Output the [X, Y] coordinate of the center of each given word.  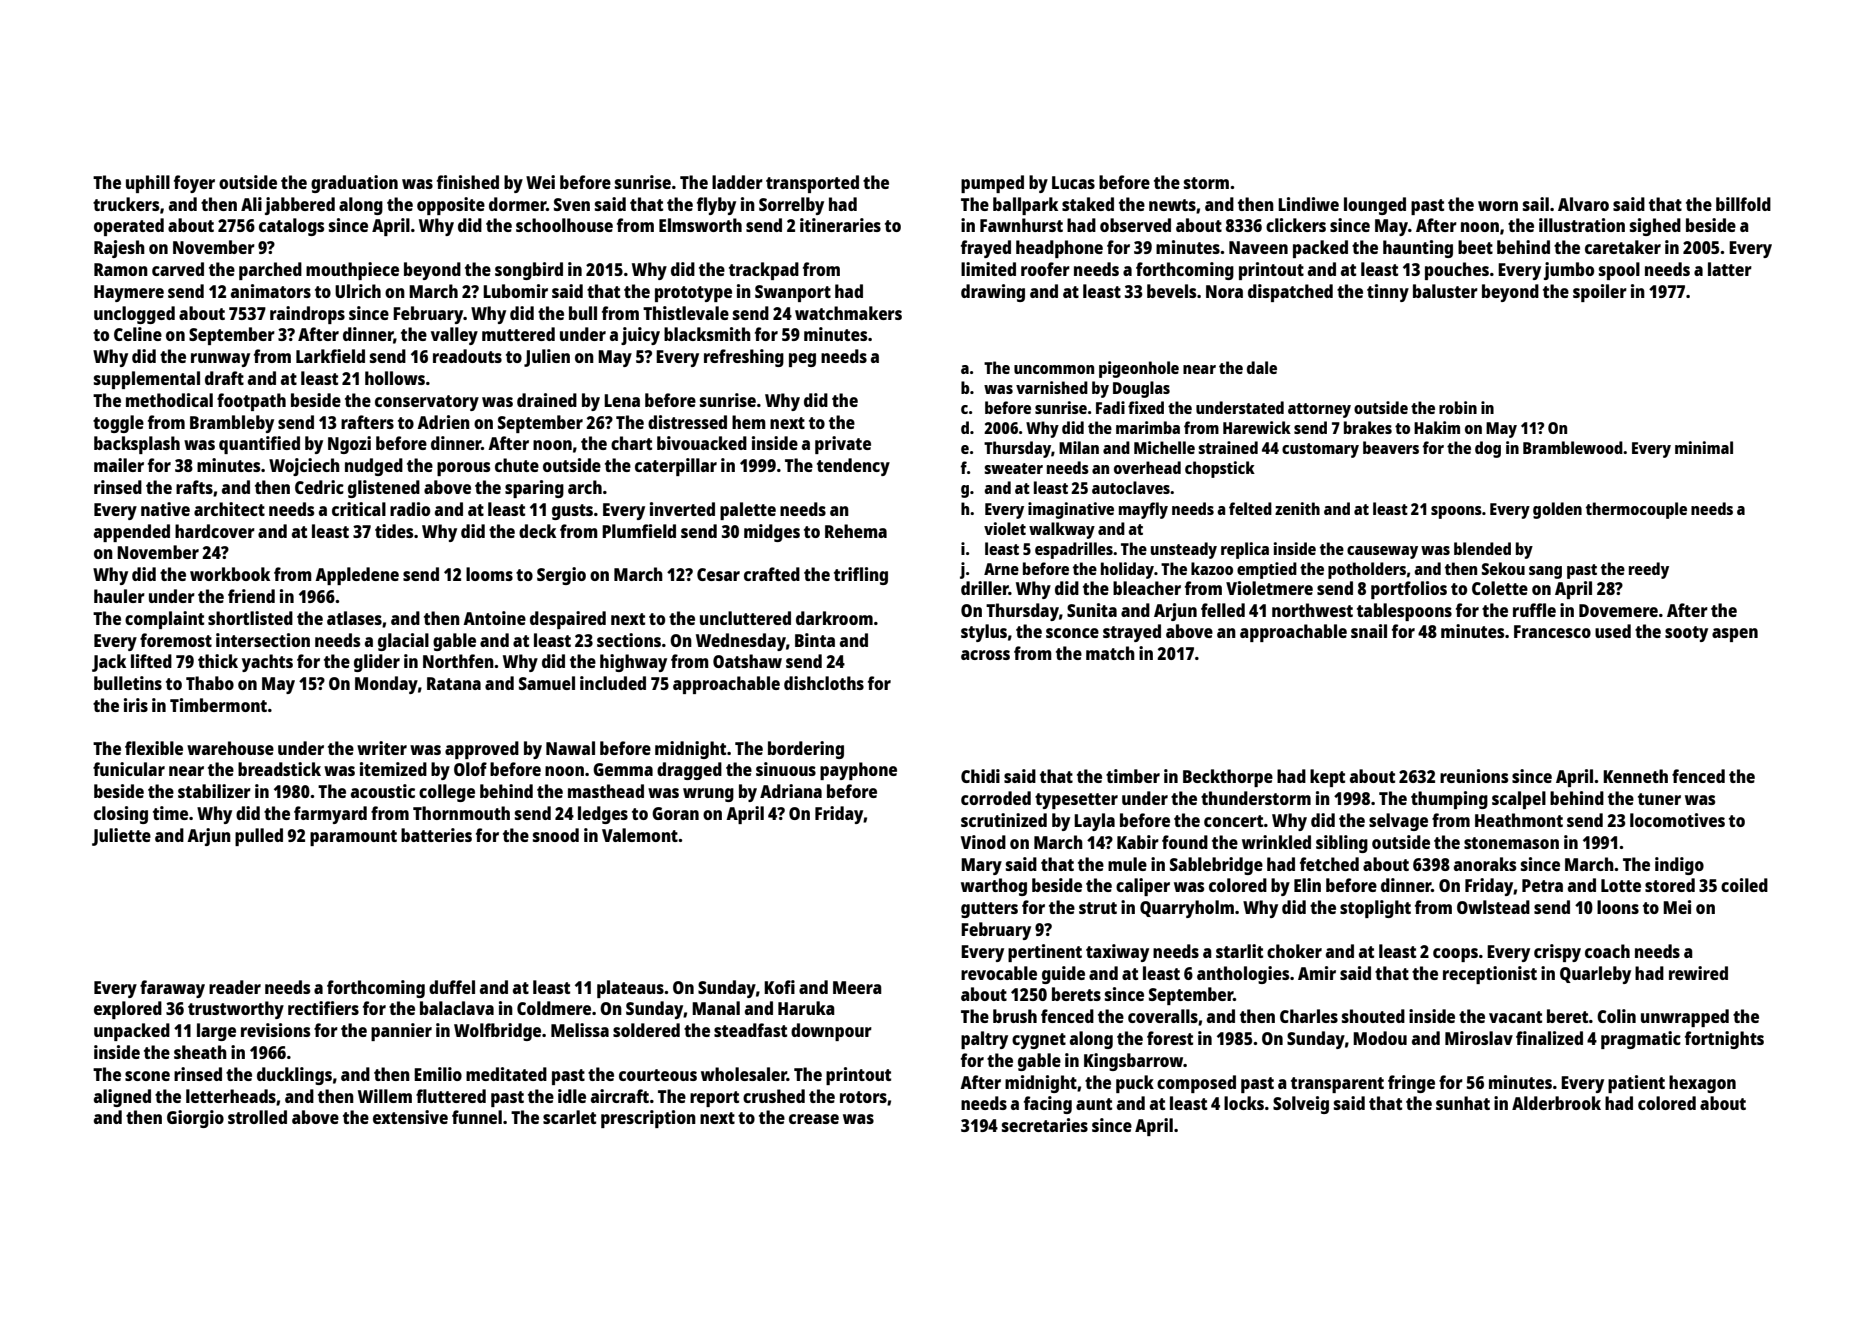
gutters [989, 910]
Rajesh [119, 249]
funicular [129, 769]
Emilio [438, 1074]
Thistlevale [686, 313]
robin [1458, 407]
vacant [1515, 1017]
